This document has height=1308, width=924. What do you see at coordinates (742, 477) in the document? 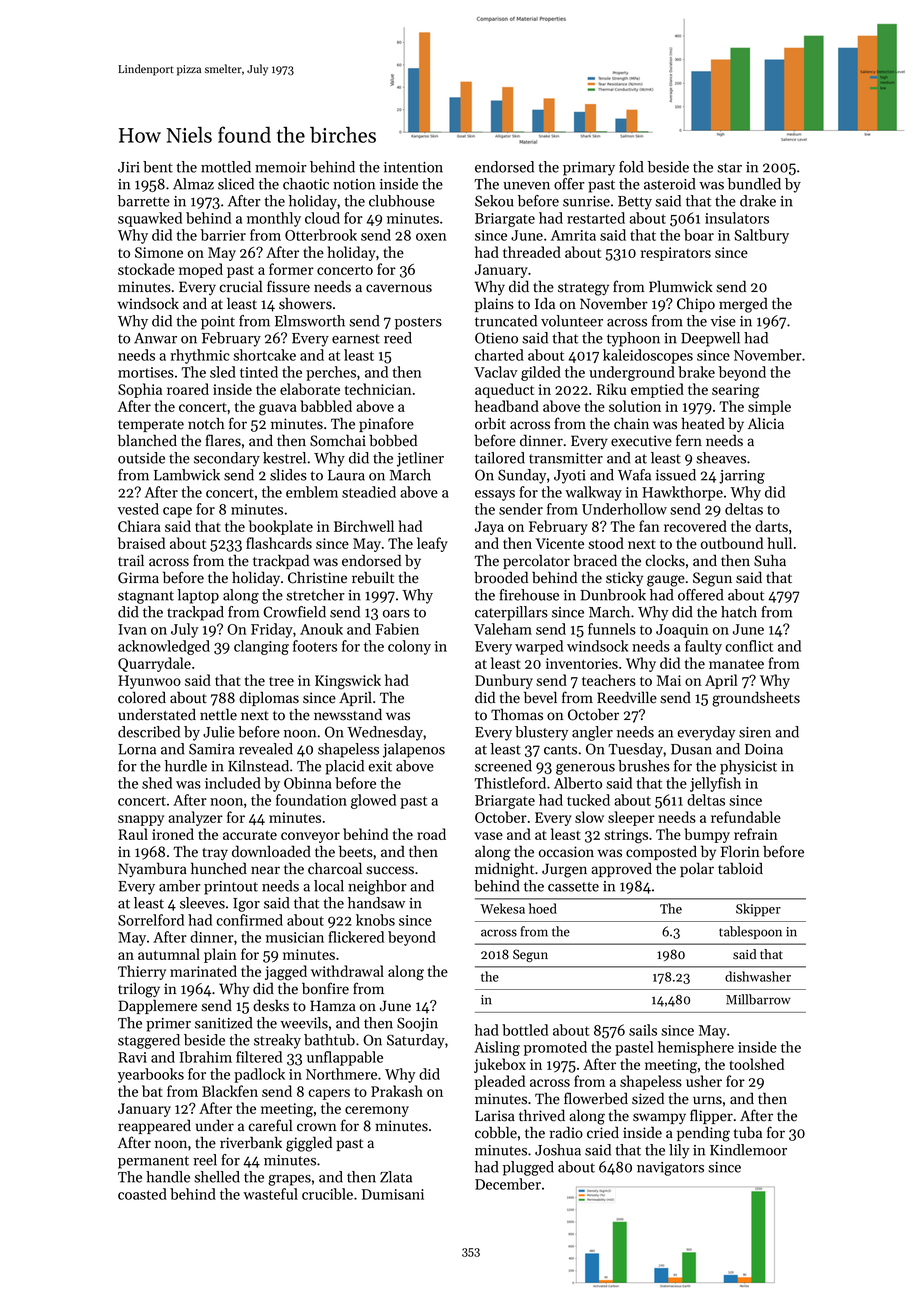
I see `jarring` at bounding box center [742, 477].
